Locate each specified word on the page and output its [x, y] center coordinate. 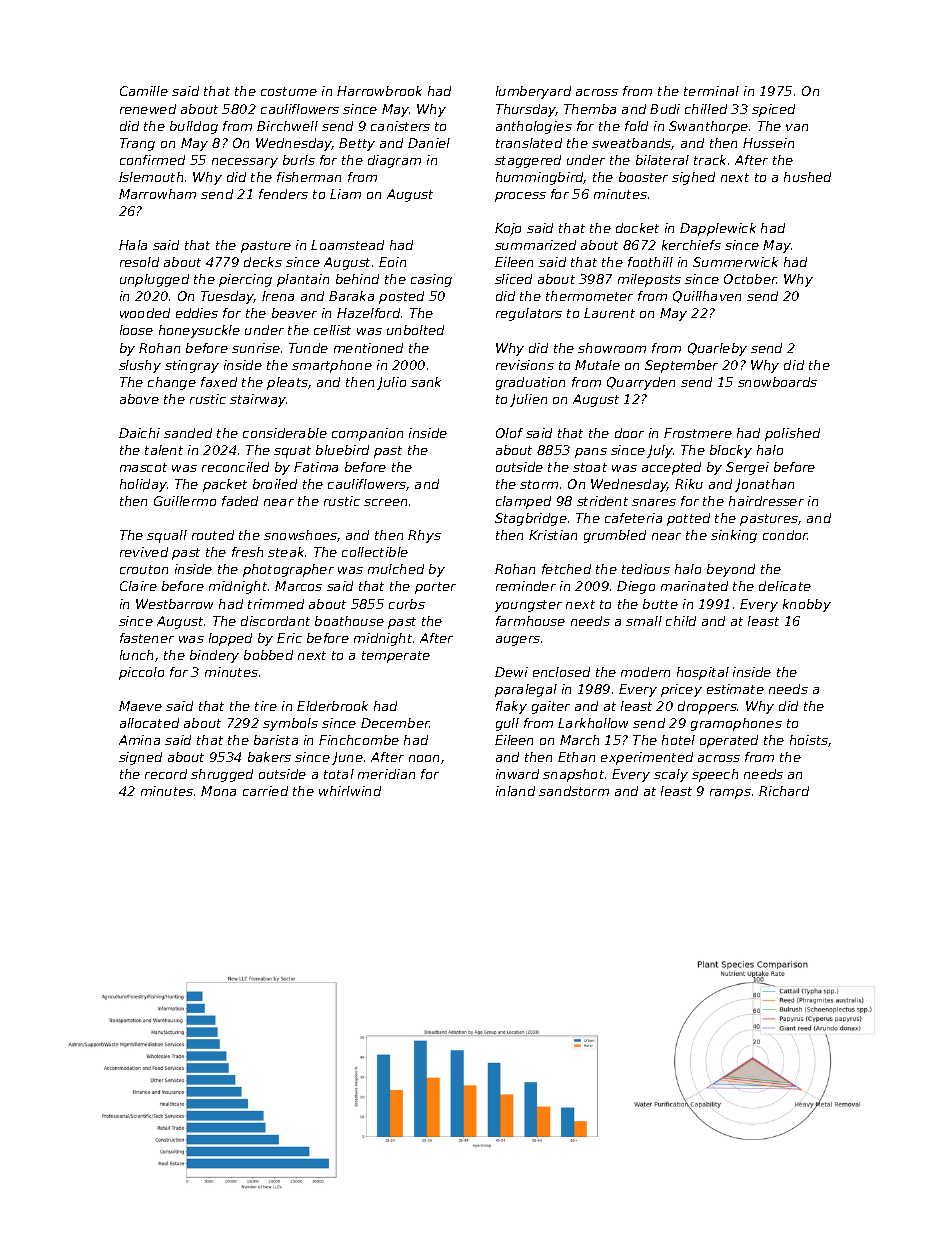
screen [385, 502]
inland [515, 791]
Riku [689, 484]
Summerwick [735, 262]
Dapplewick [718, 229]
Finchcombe [359, 740]
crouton [144, 569]
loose [136, 330]
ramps [730, 794]
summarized [535, 245]
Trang [137, 144]
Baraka [351, 296]
